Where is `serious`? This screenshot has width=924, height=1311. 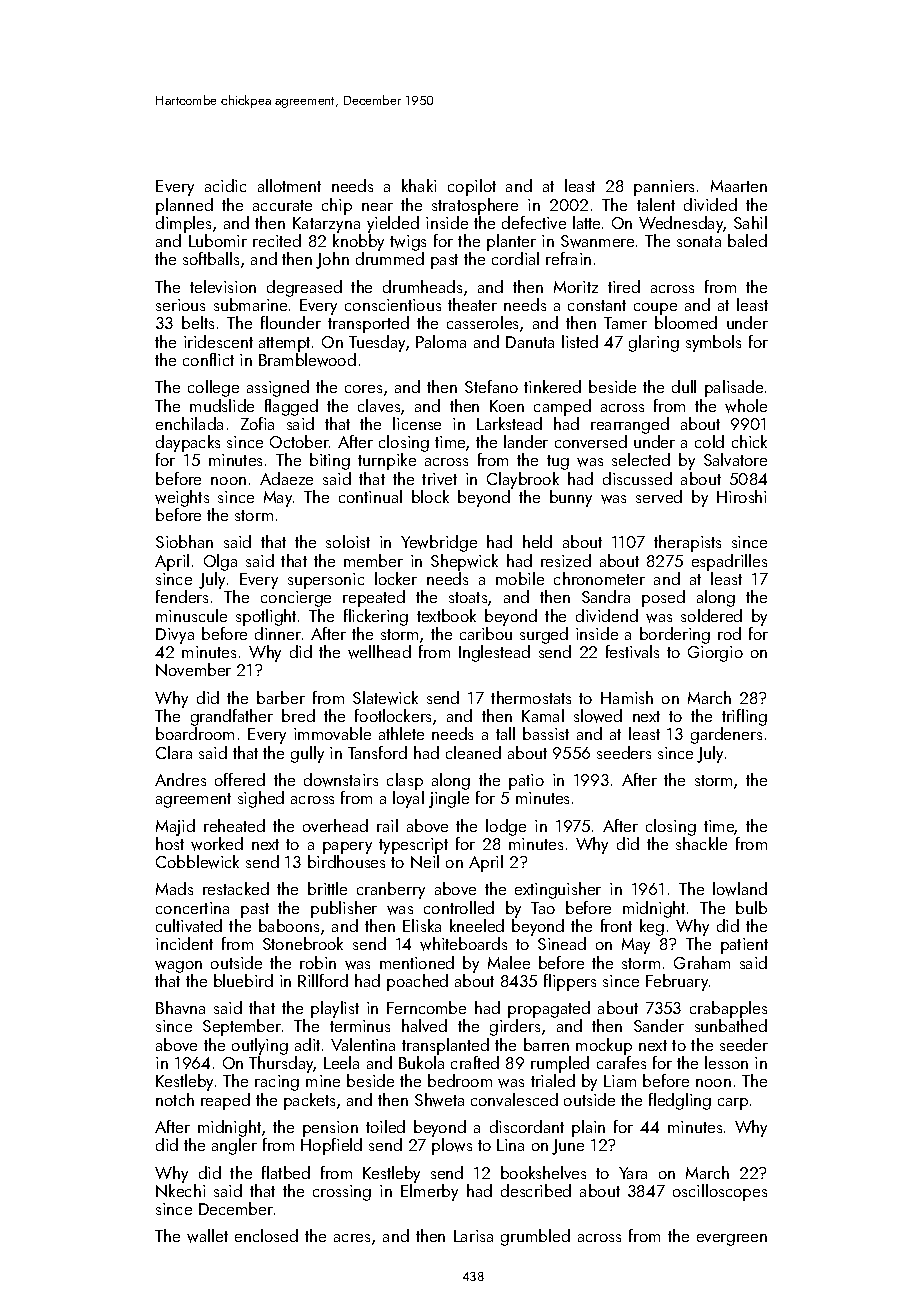 serious is located at coordinates (180, 305).
